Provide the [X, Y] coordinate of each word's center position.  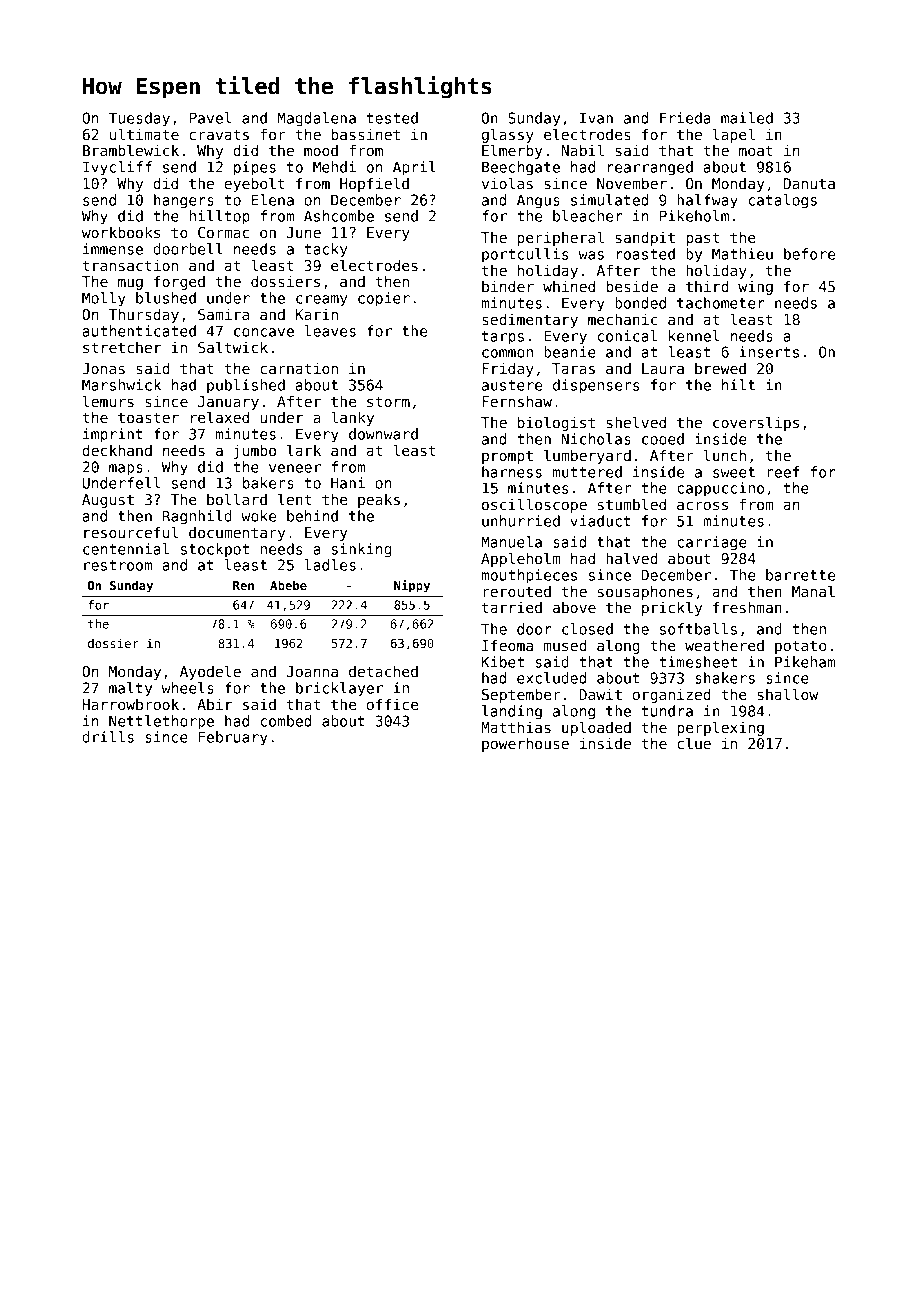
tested [392, 118]
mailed [747, 118]
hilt [738, 385]
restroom [118, 565]
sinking [361, 550]
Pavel [210, 118]
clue [694, 743]
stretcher [122, 347]
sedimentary [530, 320]
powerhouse [525, 744]
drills [108, 737]
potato [800, 647]
